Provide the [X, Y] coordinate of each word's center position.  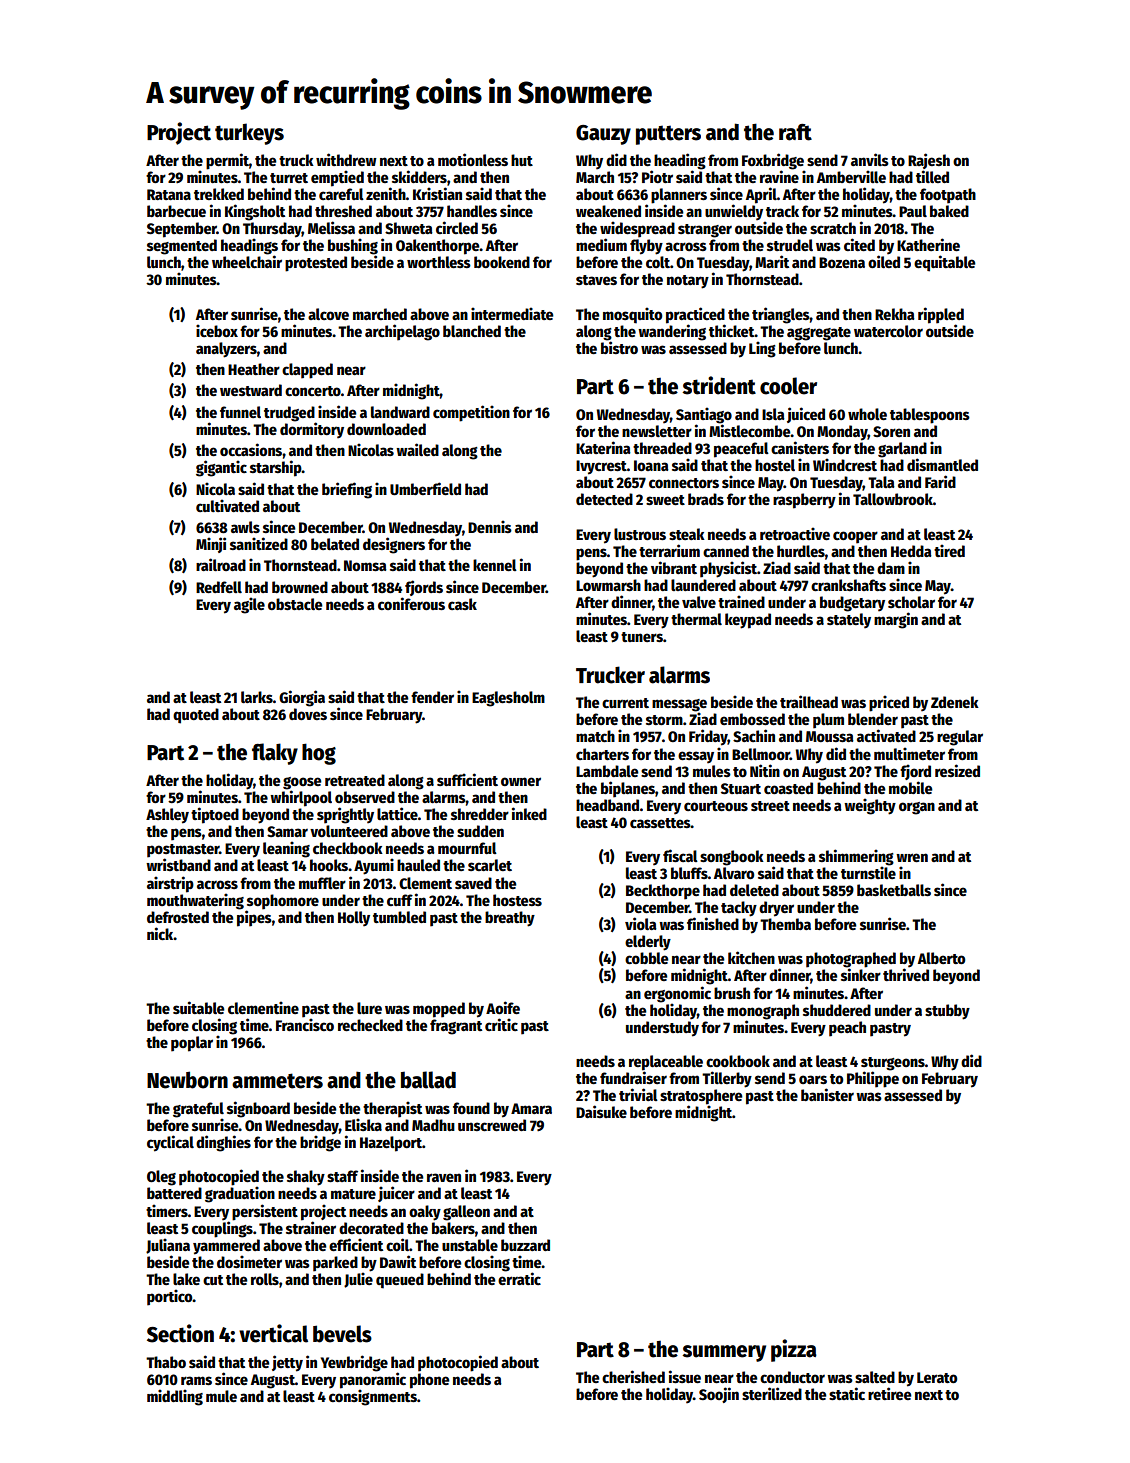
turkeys [249, 134]
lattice [397, 813]
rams [196, 1380]
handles [472, 211]
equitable [944, 263]
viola [641, 923]
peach [847, 1029]
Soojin [719, 1395]
